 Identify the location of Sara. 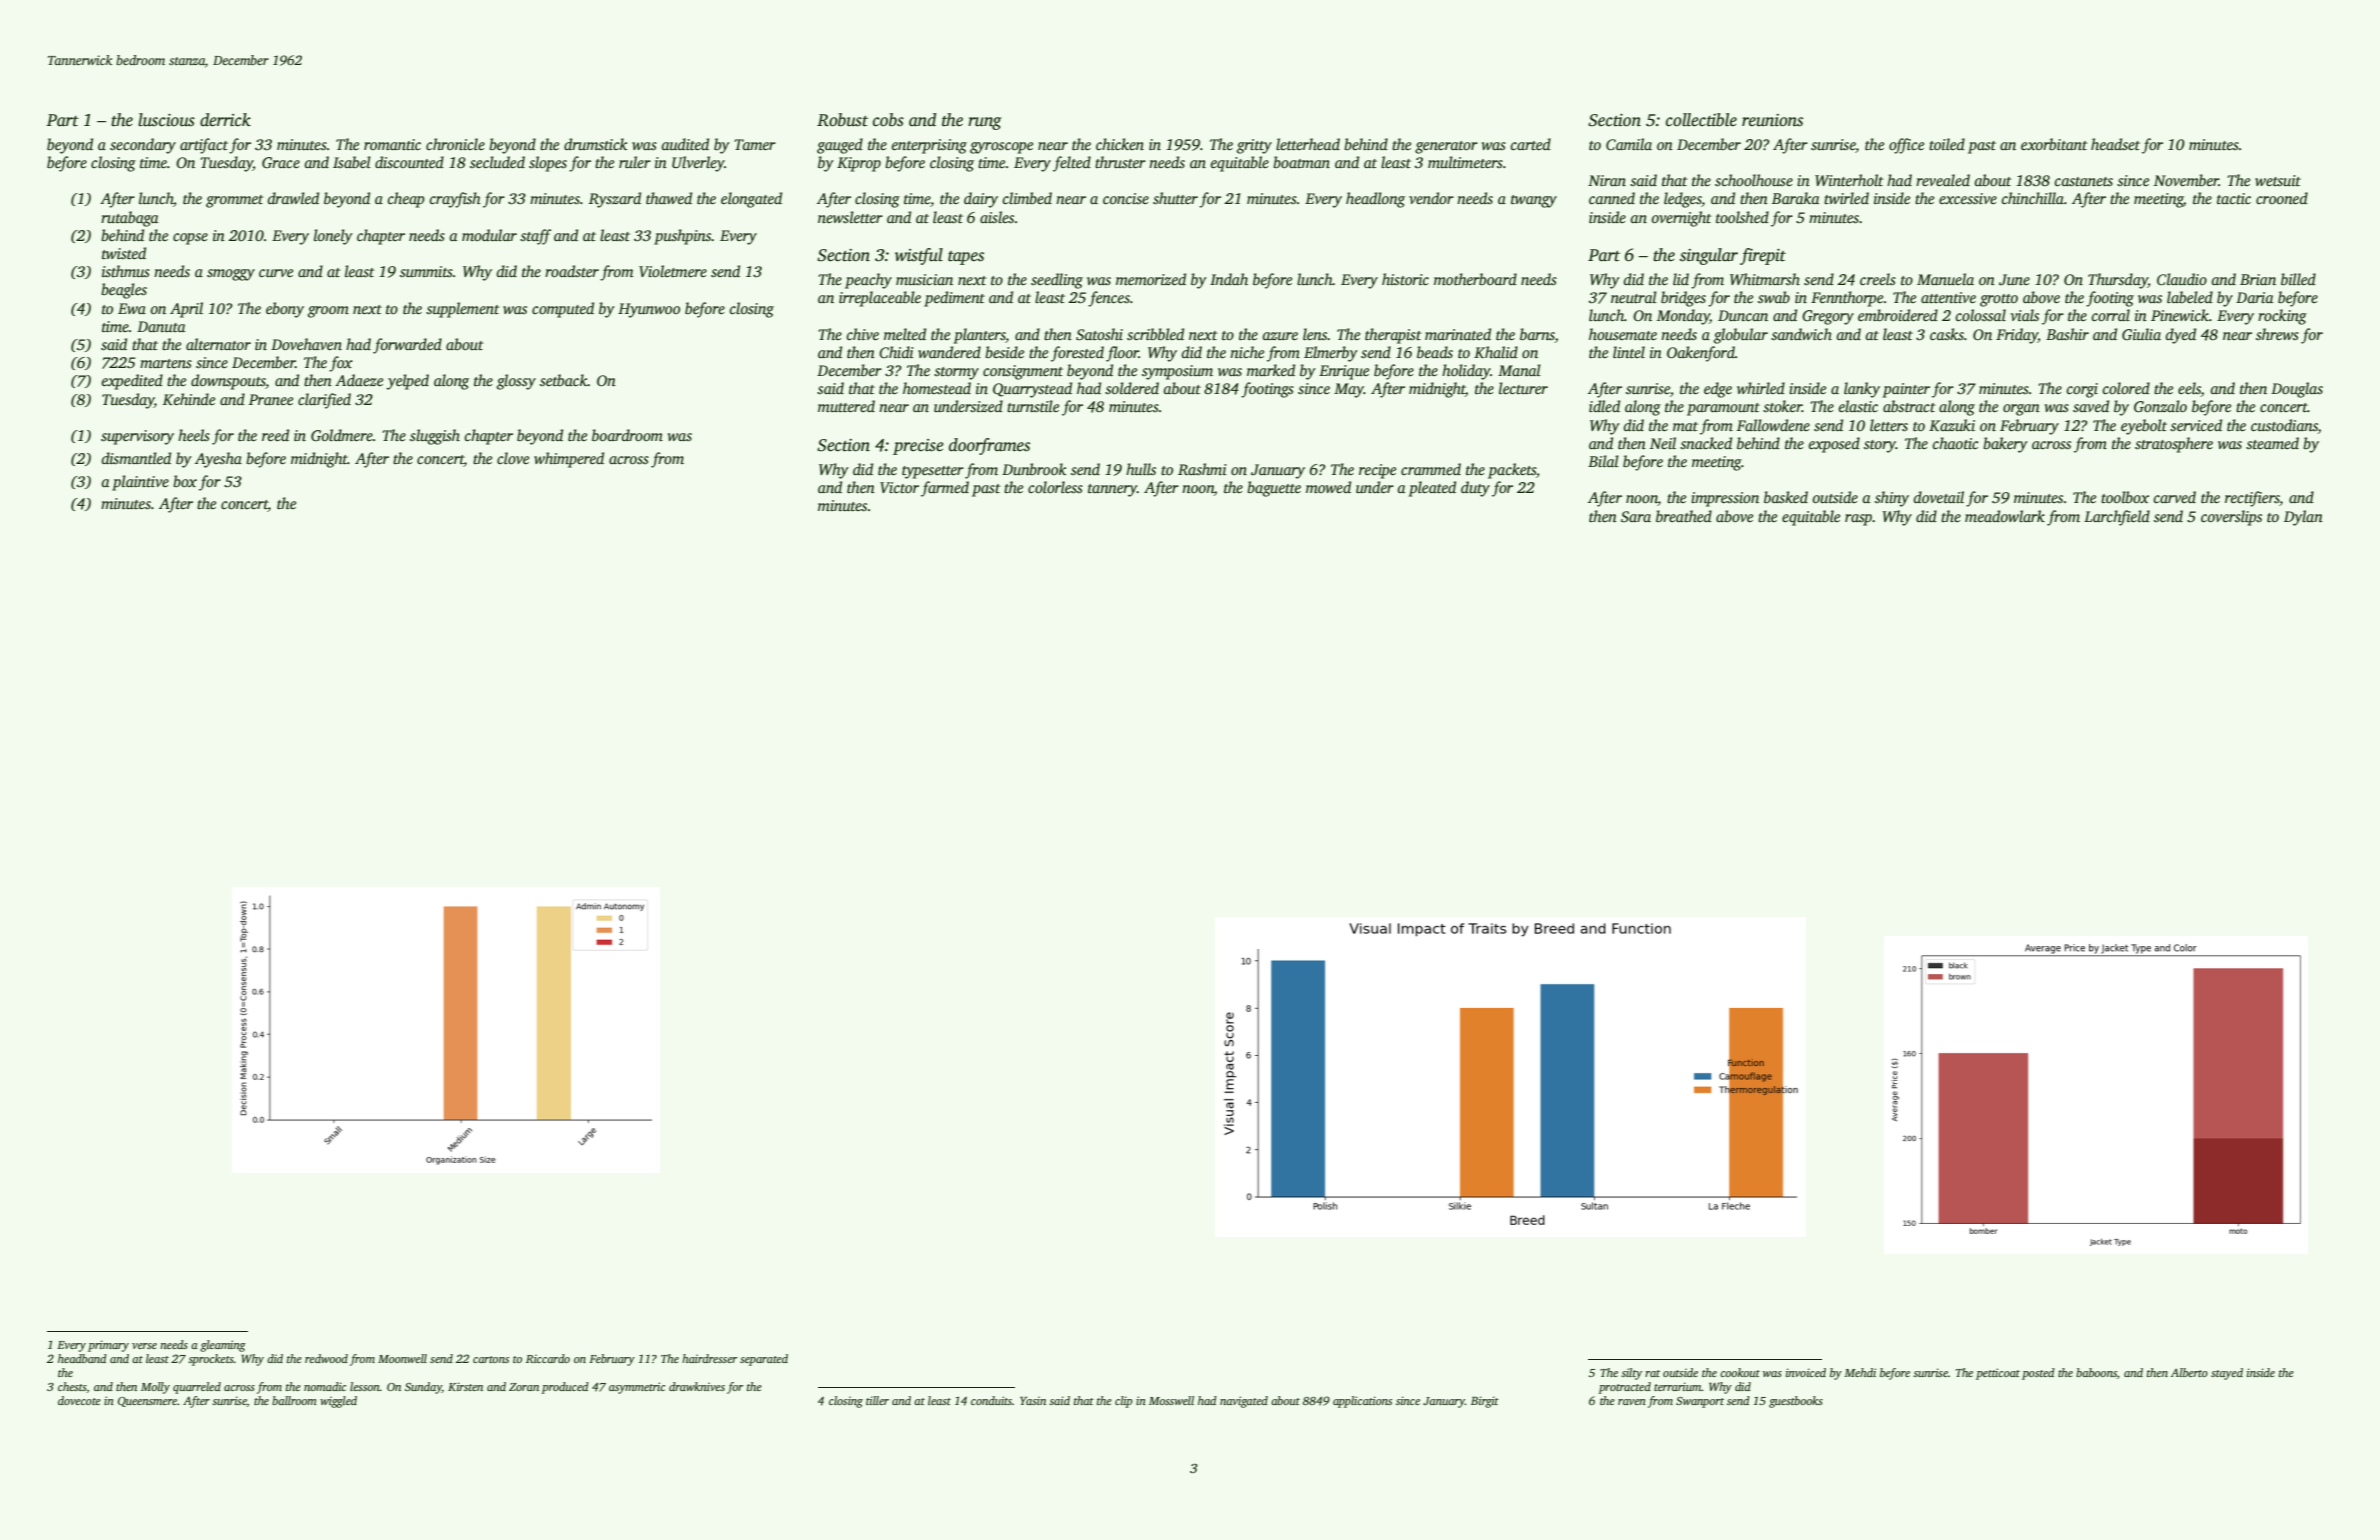
(1636, 517).
